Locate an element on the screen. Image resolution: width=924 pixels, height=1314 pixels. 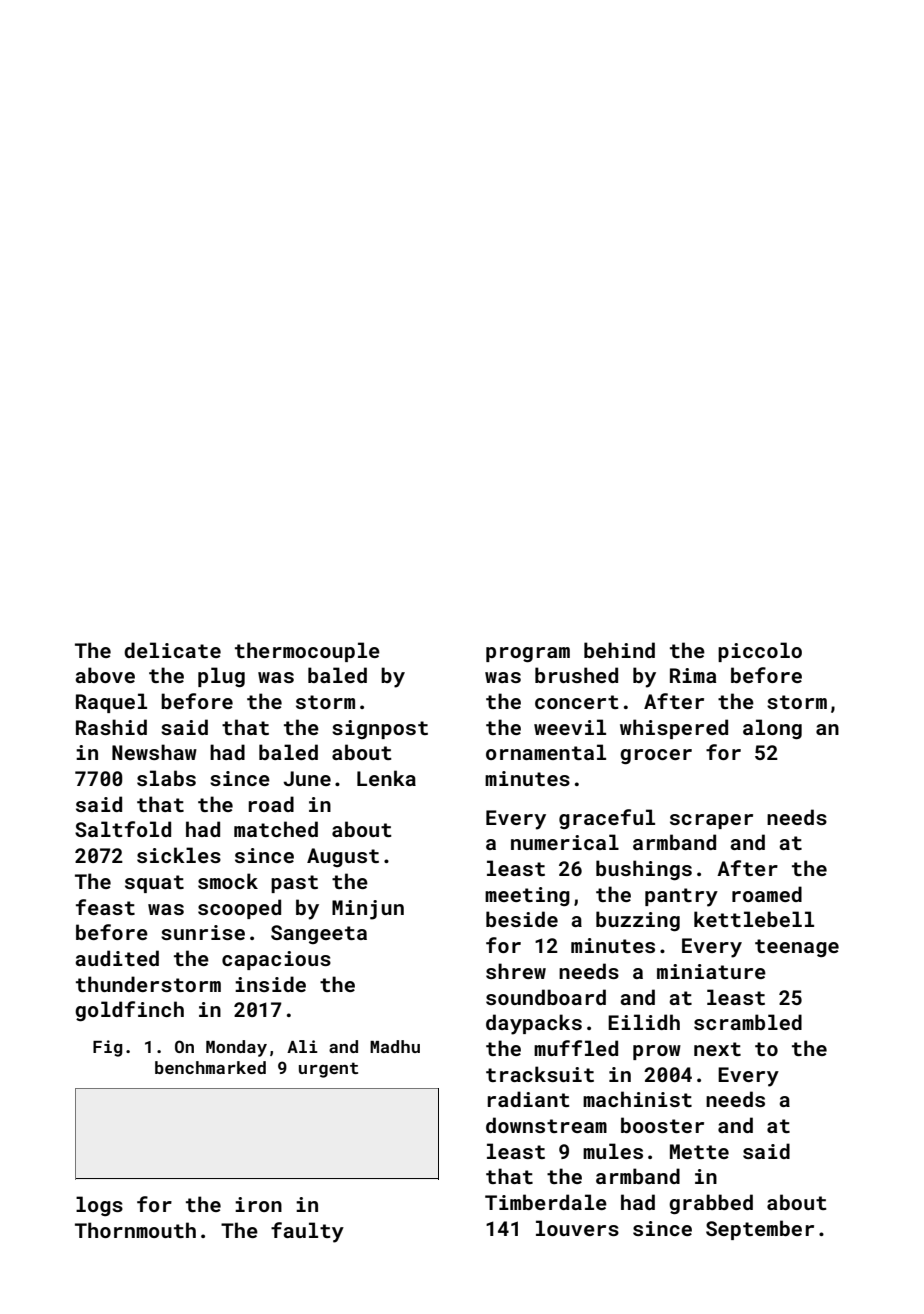
iron is located at coordinates (258, 1204).
